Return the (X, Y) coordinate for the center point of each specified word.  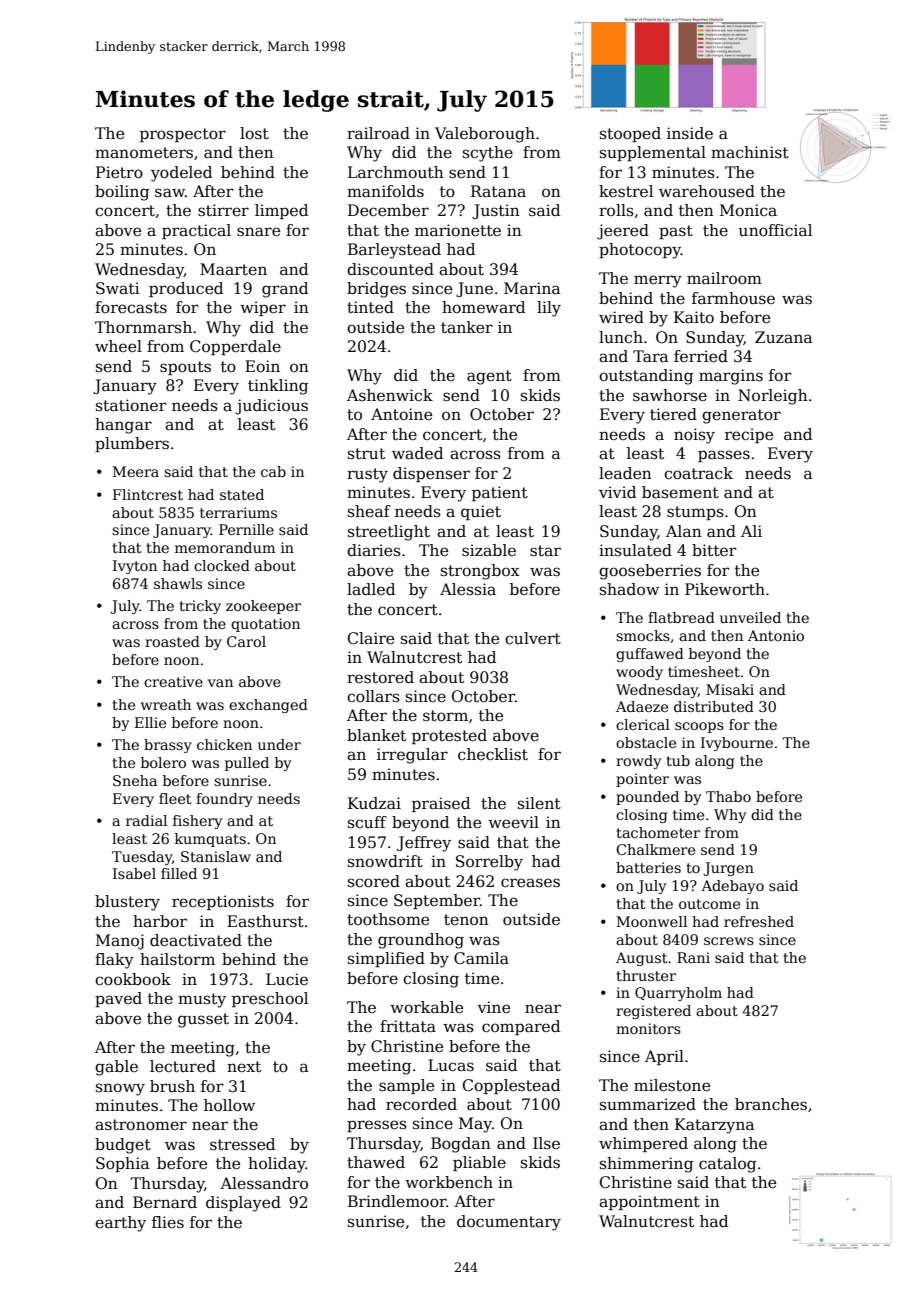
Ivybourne (737, 744)
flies (168, 1222)
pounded (647, 798)
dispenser (431, 474)
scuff (367, 822)
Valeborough (485, 135)
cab (273, 471)
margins (731, 377)
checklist (493, 754)
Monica (748, 210)
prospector (183, 135)
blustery (127, 903)
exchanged (268, 706)
